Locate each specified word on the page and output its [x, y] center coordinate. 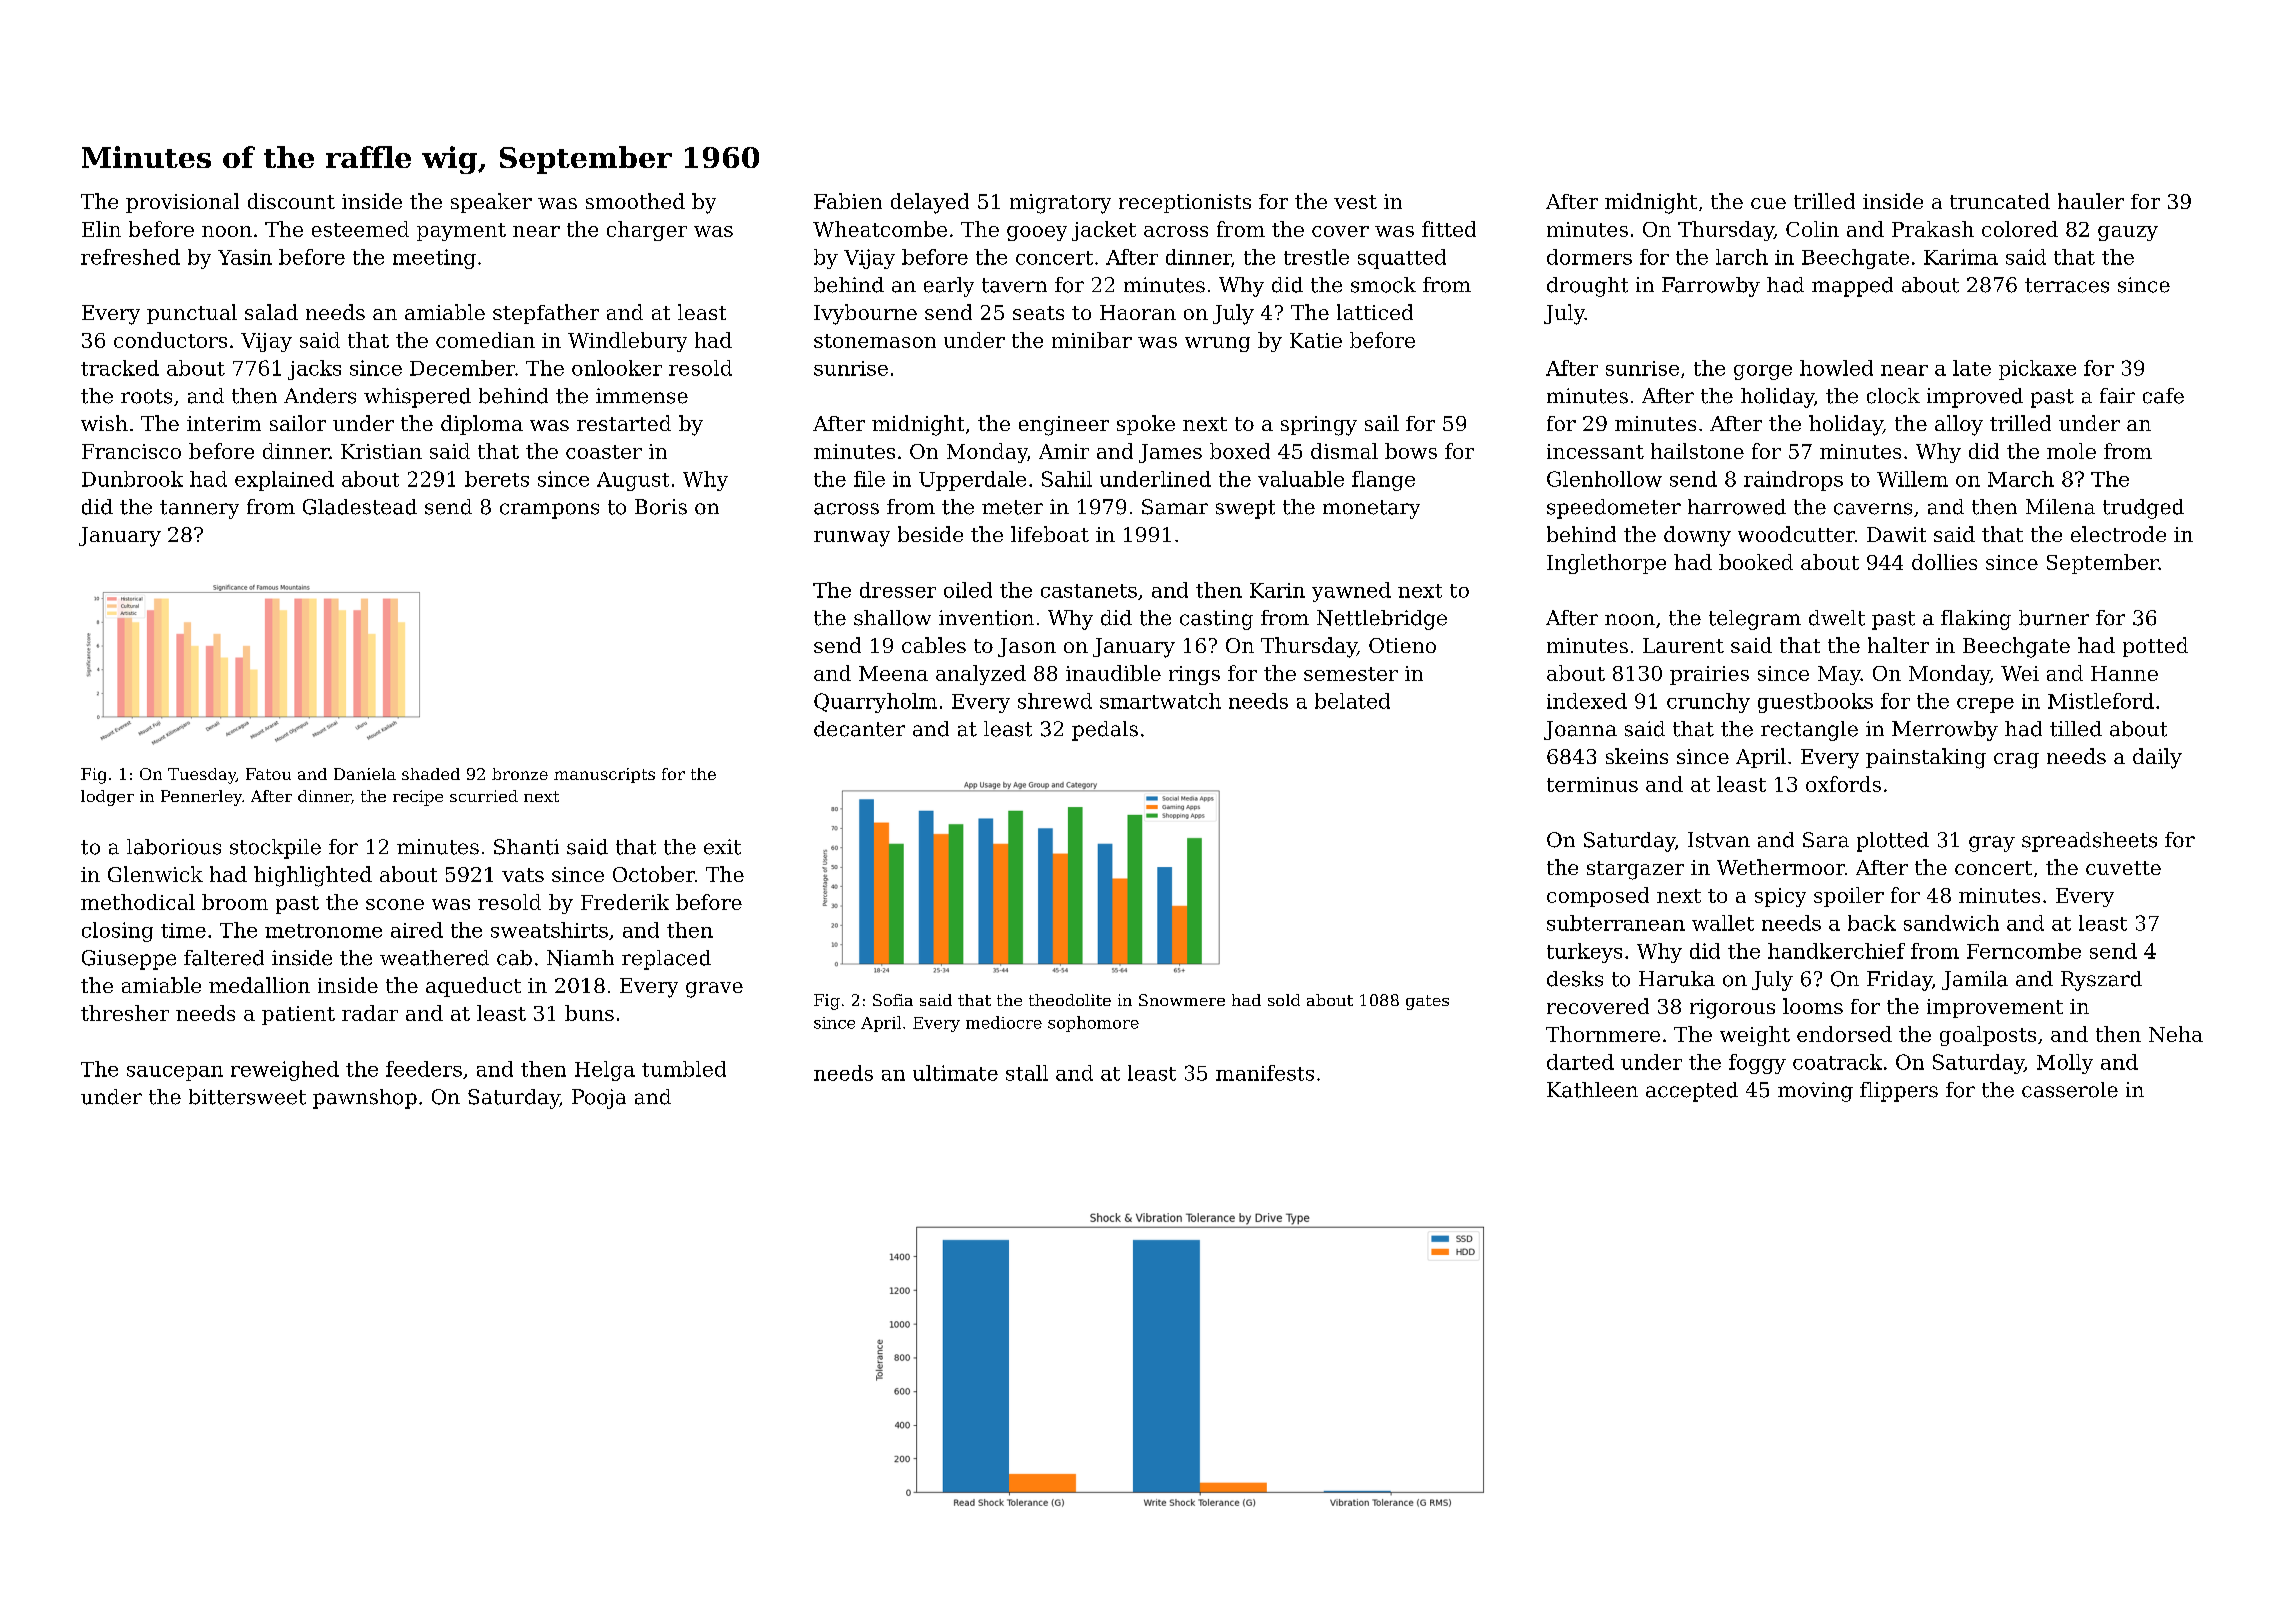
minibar [1092, 340]
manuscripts [604, 775]
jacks [314, 370]
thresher [125, 1013]
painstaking [1926, 758]
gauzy [2128, 233]
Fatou [268, 774]
